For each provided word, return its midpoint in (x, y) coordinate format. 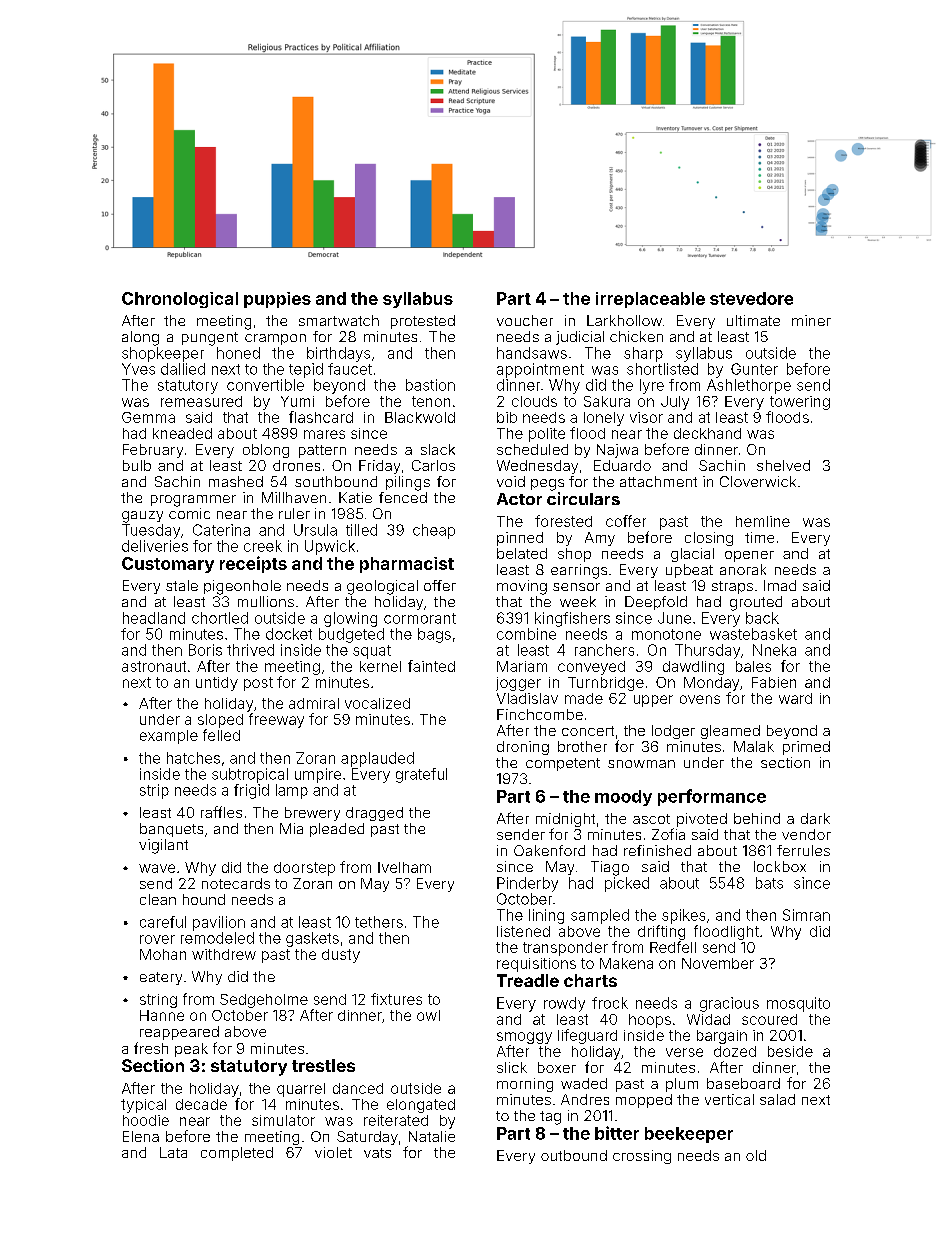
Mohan (163, 954)
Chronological (180, 300)
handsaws (532, 353)
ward (795, 698)
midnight (565, 820)
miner (811, 320)
